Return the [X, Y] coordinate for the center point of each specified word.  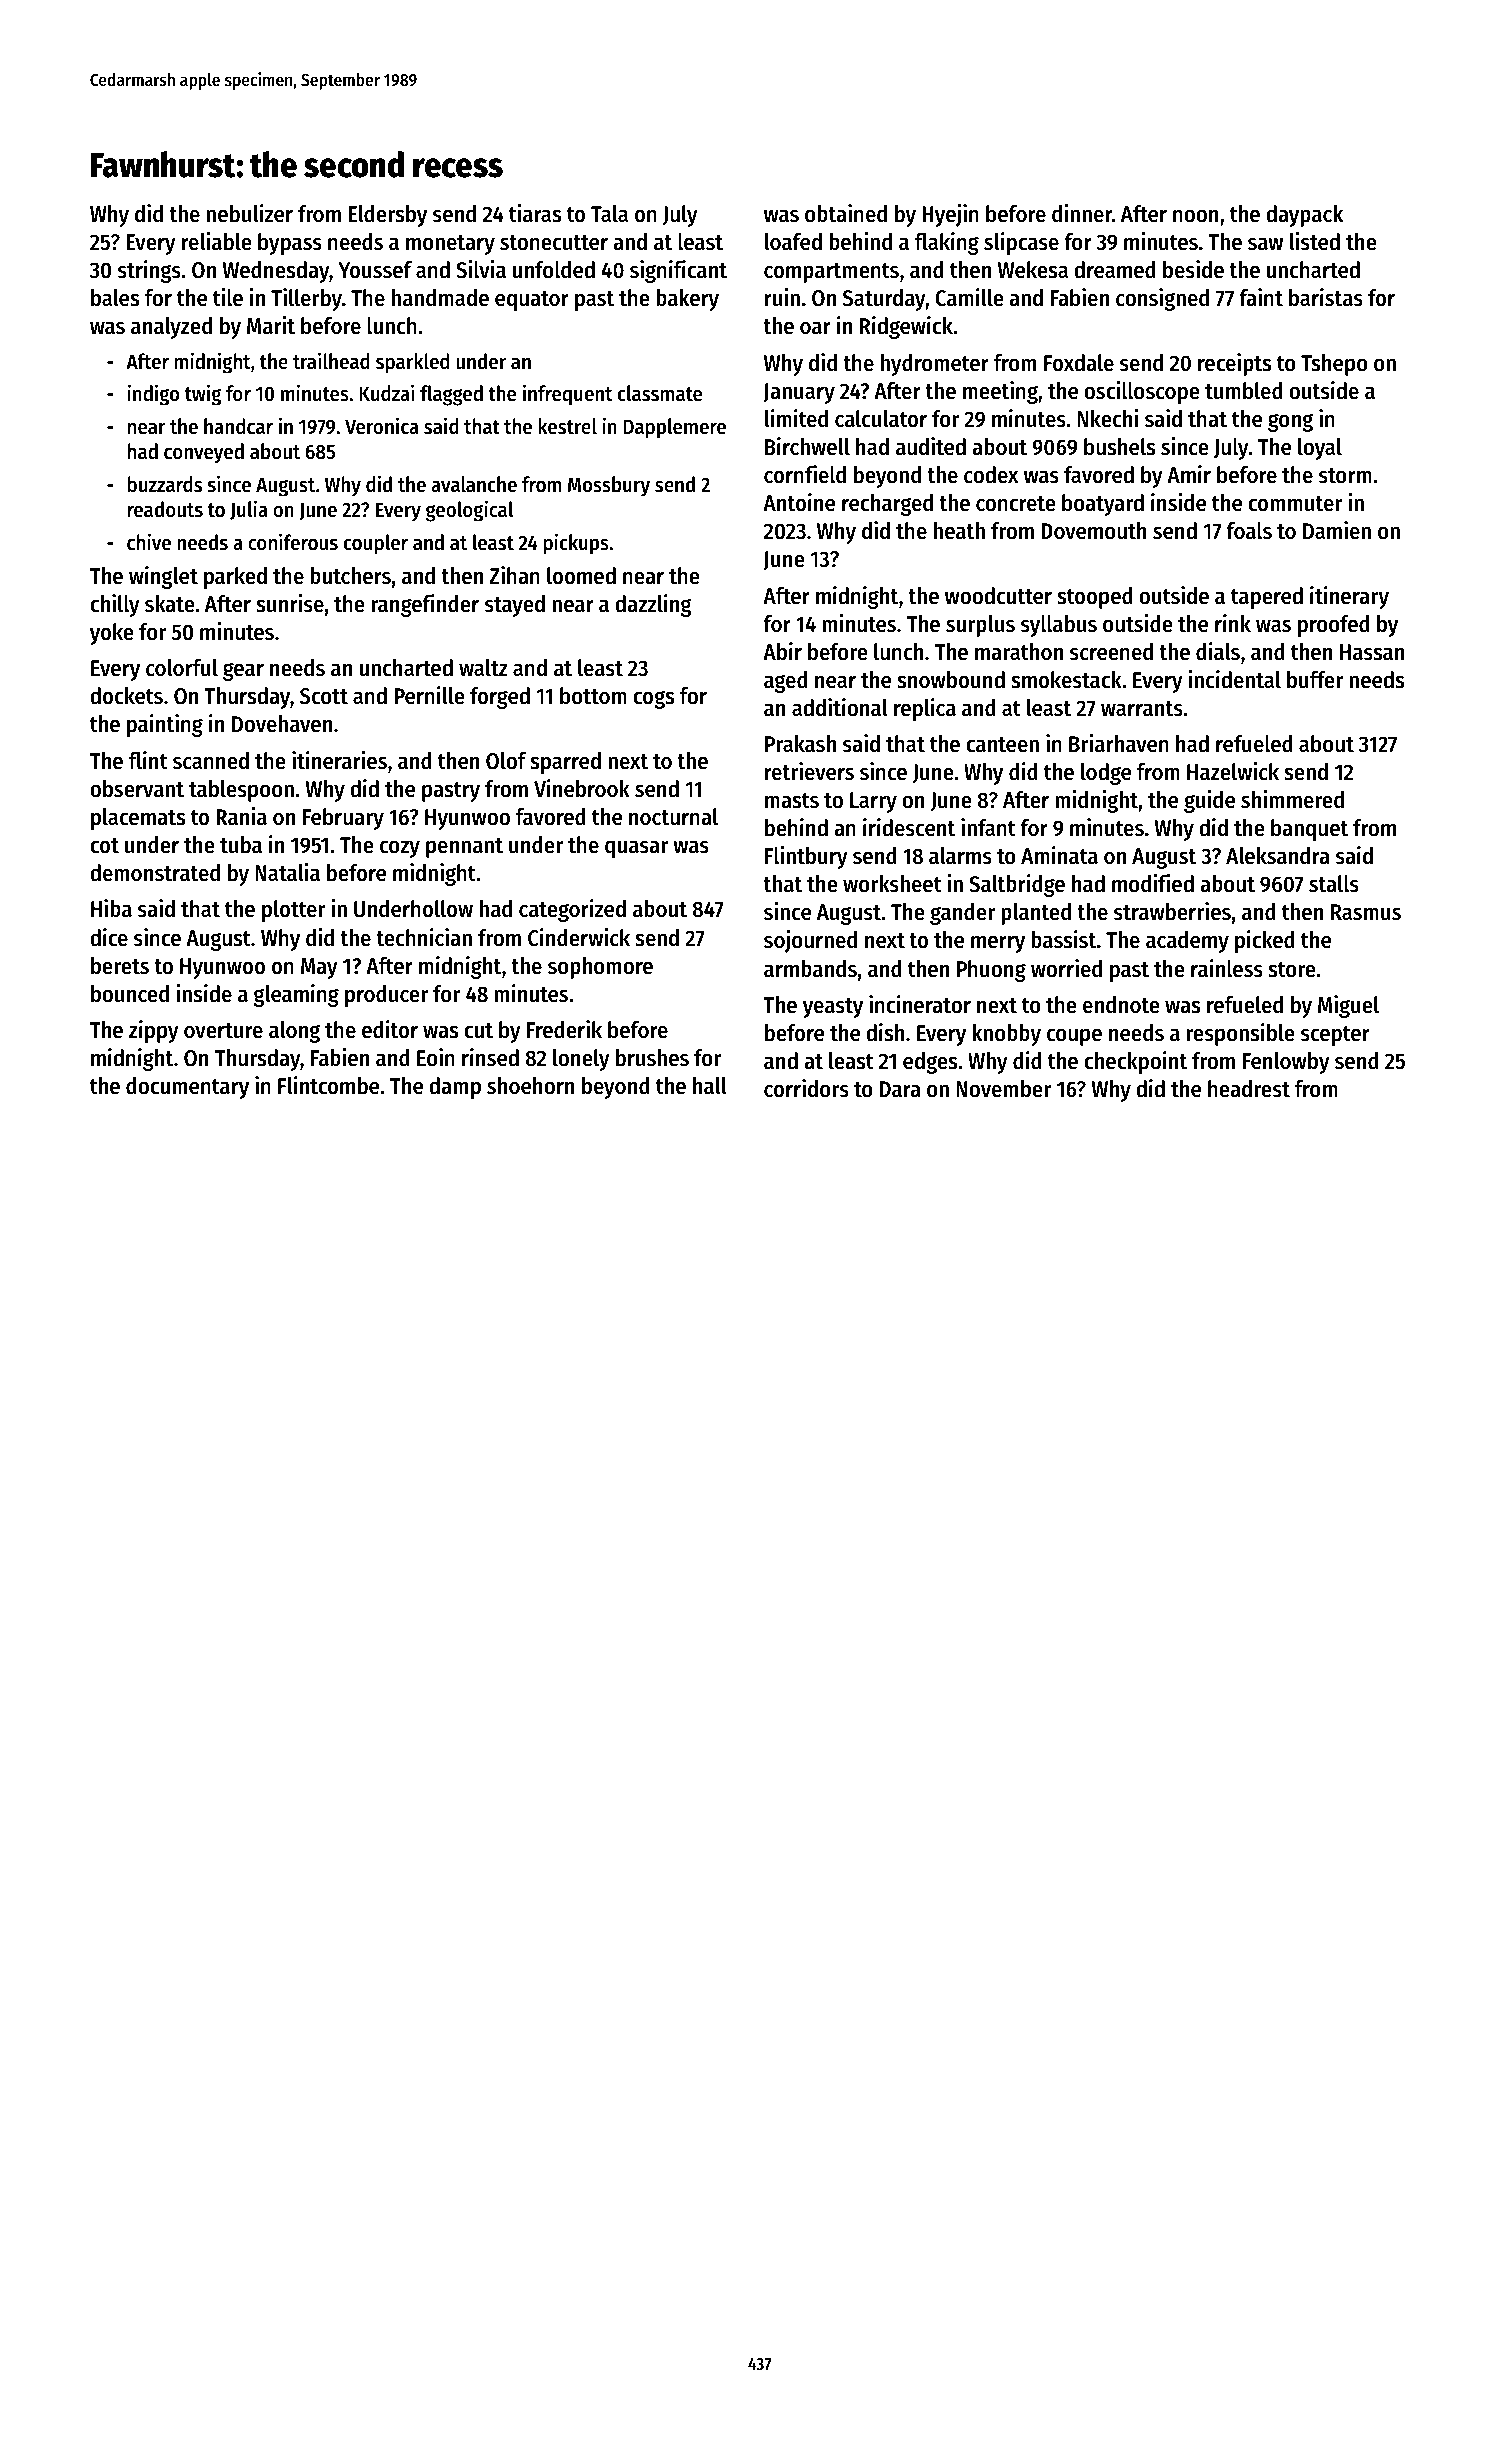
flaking [947, 243]
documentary [187, 1088]
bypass [290, 244]
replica [925, 709]
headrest [1249, 1089]
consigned [1162, 299]
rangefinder [425, 605]
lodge [1106, 774]
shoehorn [530, 1086]
